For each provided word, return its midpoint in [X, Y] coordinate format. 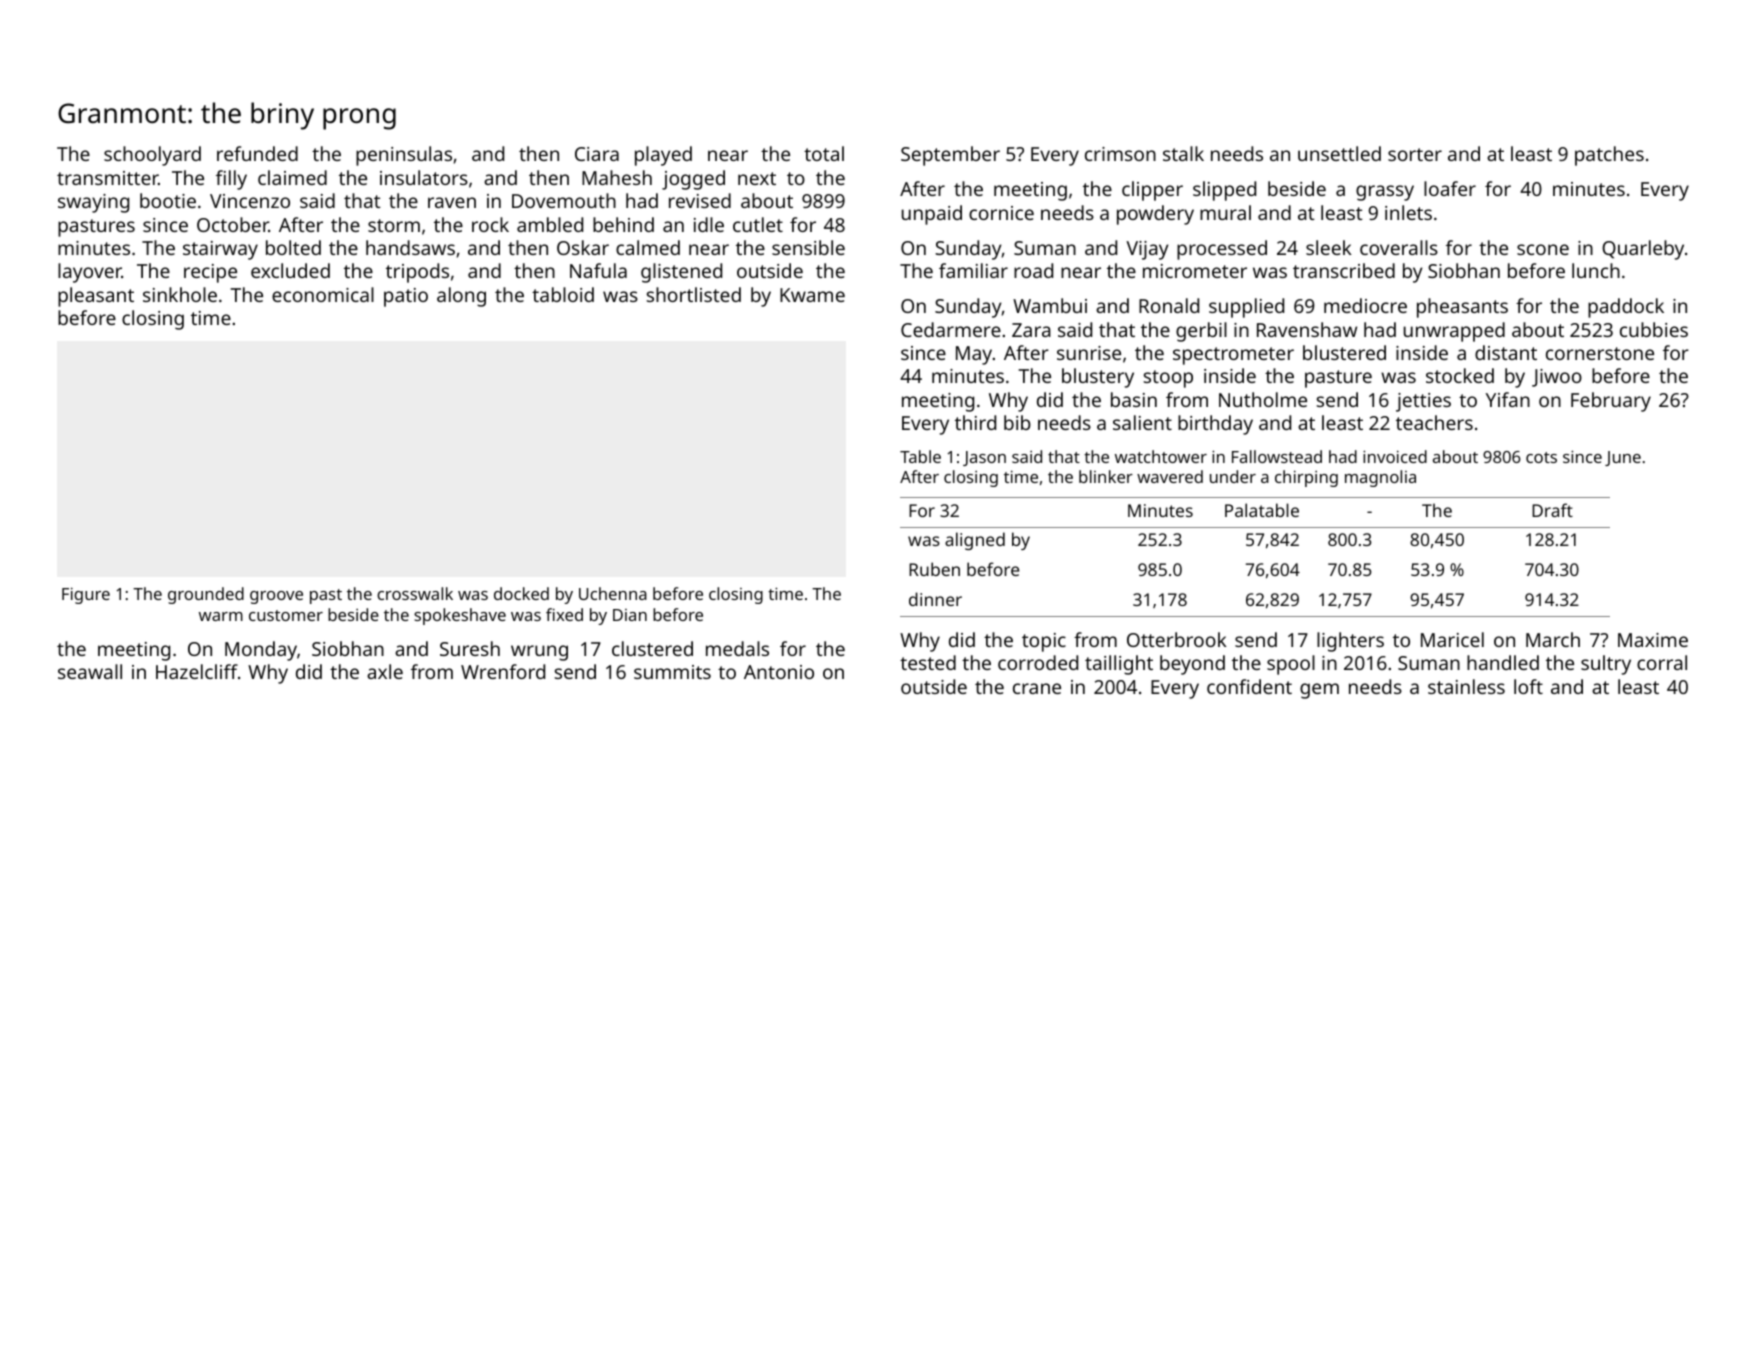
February [1611, 402]
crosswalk [415, 593]
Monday [261, 651]
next [757, 178]
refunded [257, 153]
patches [1609, 156]
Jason [984, 458]
